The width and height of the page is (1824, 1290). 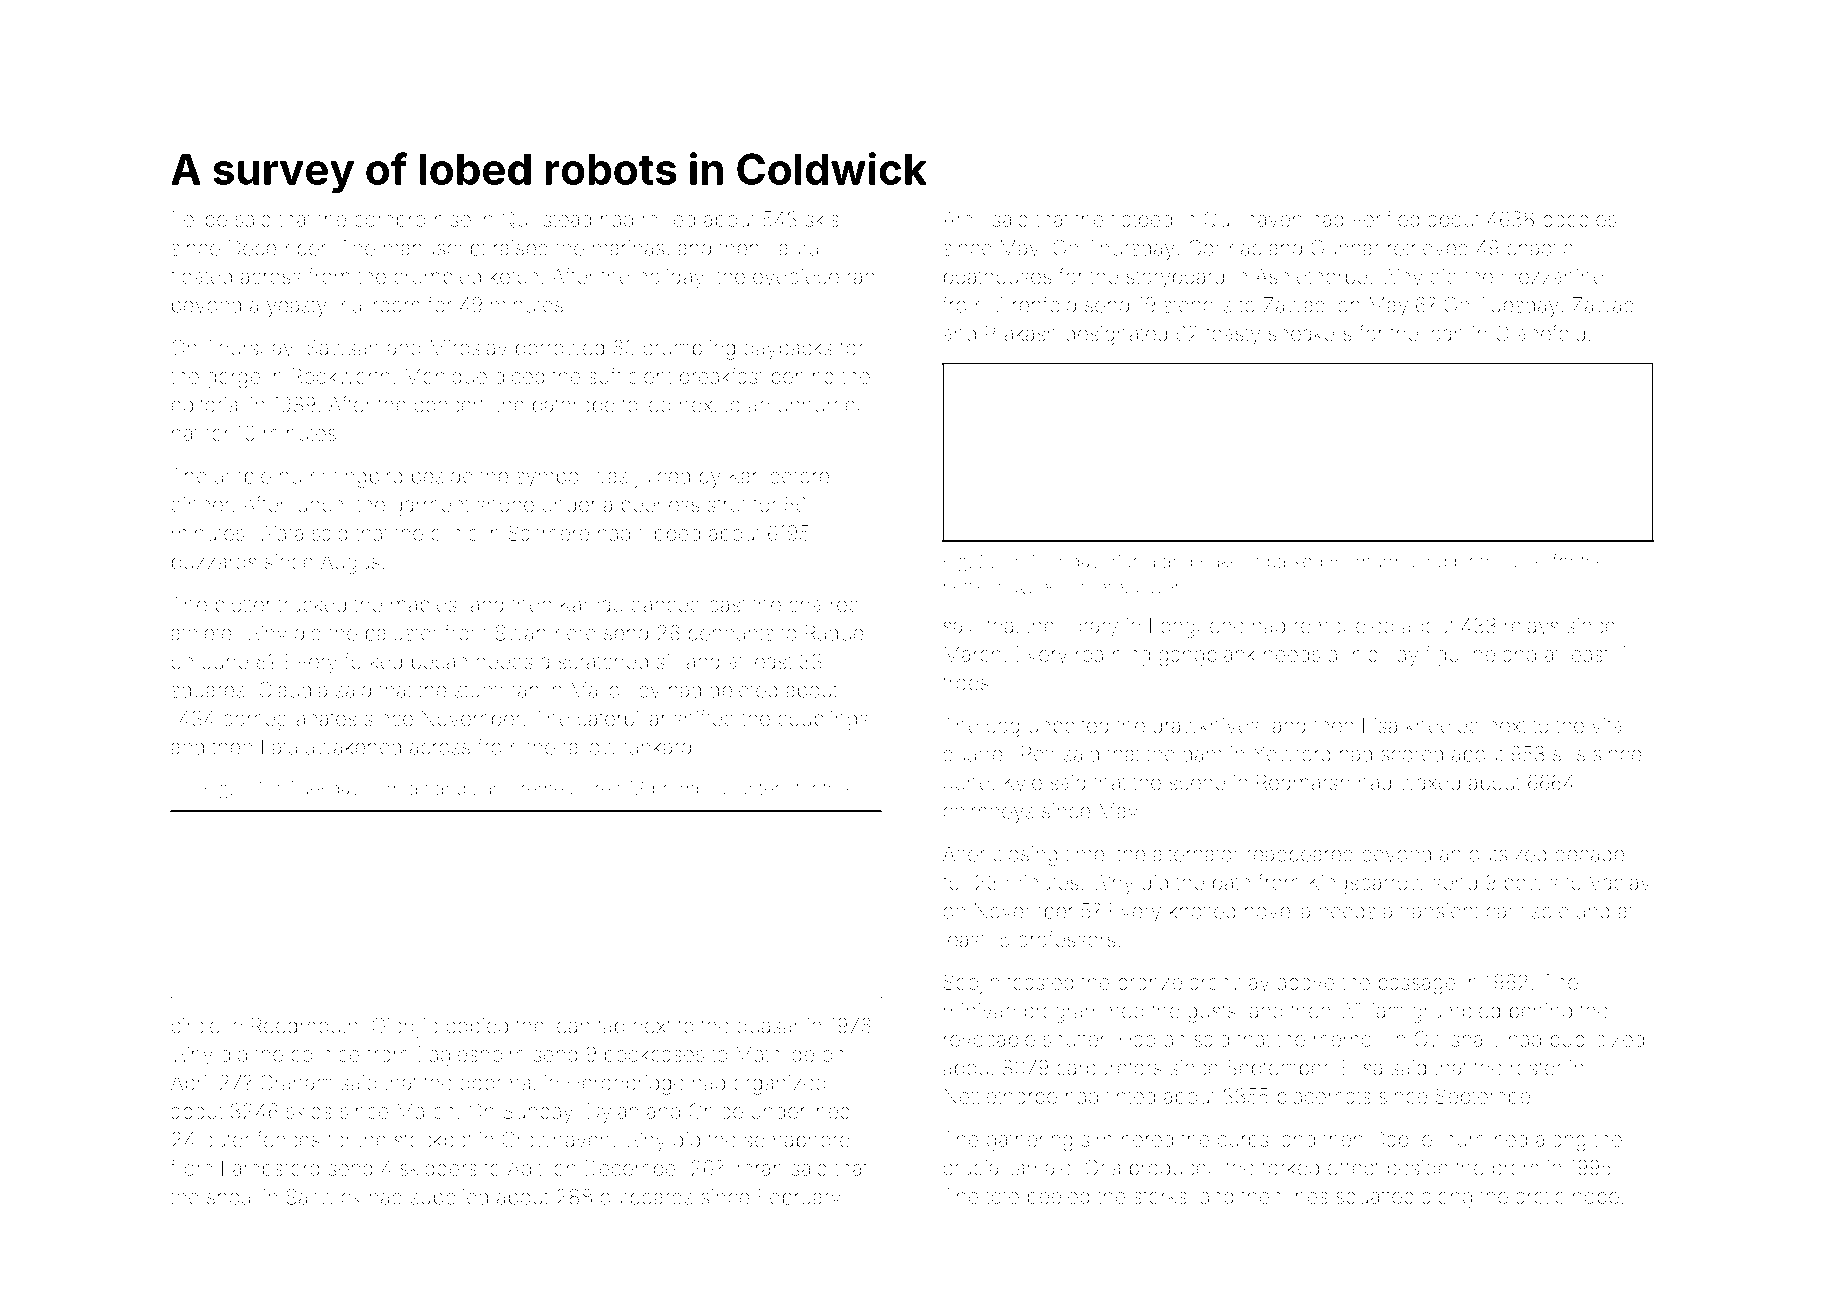 What do you see at coordinates (615, 692) in the page?
I see `Mallowby` at bounding box center [615, 692].
